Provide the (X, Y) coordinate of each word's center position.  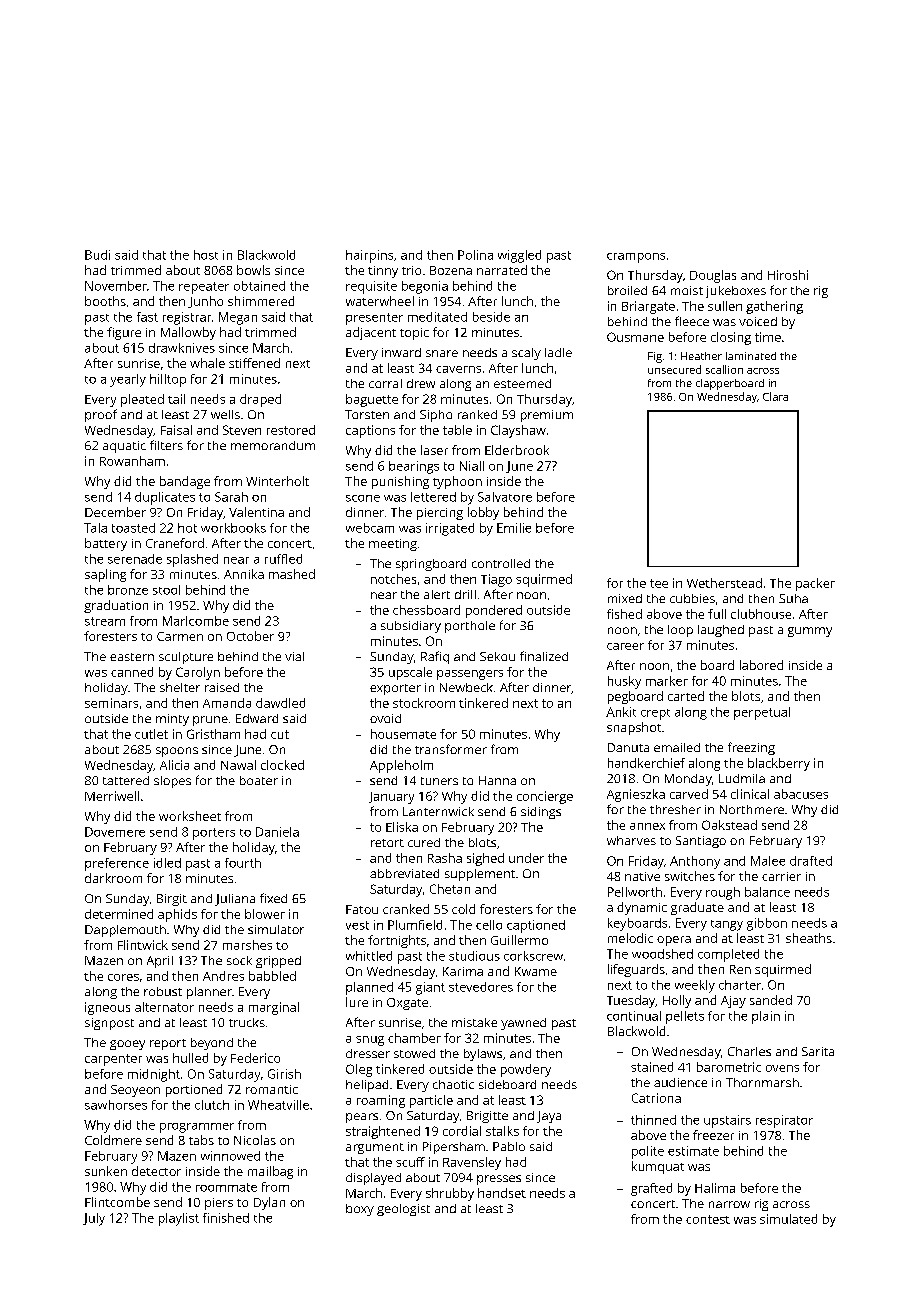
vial (294, 656)
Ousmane (635, 337)
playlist (179, 1219)
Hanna (497, 780)
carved (689, 794)
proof (101, 415)
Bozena (451, 270)
